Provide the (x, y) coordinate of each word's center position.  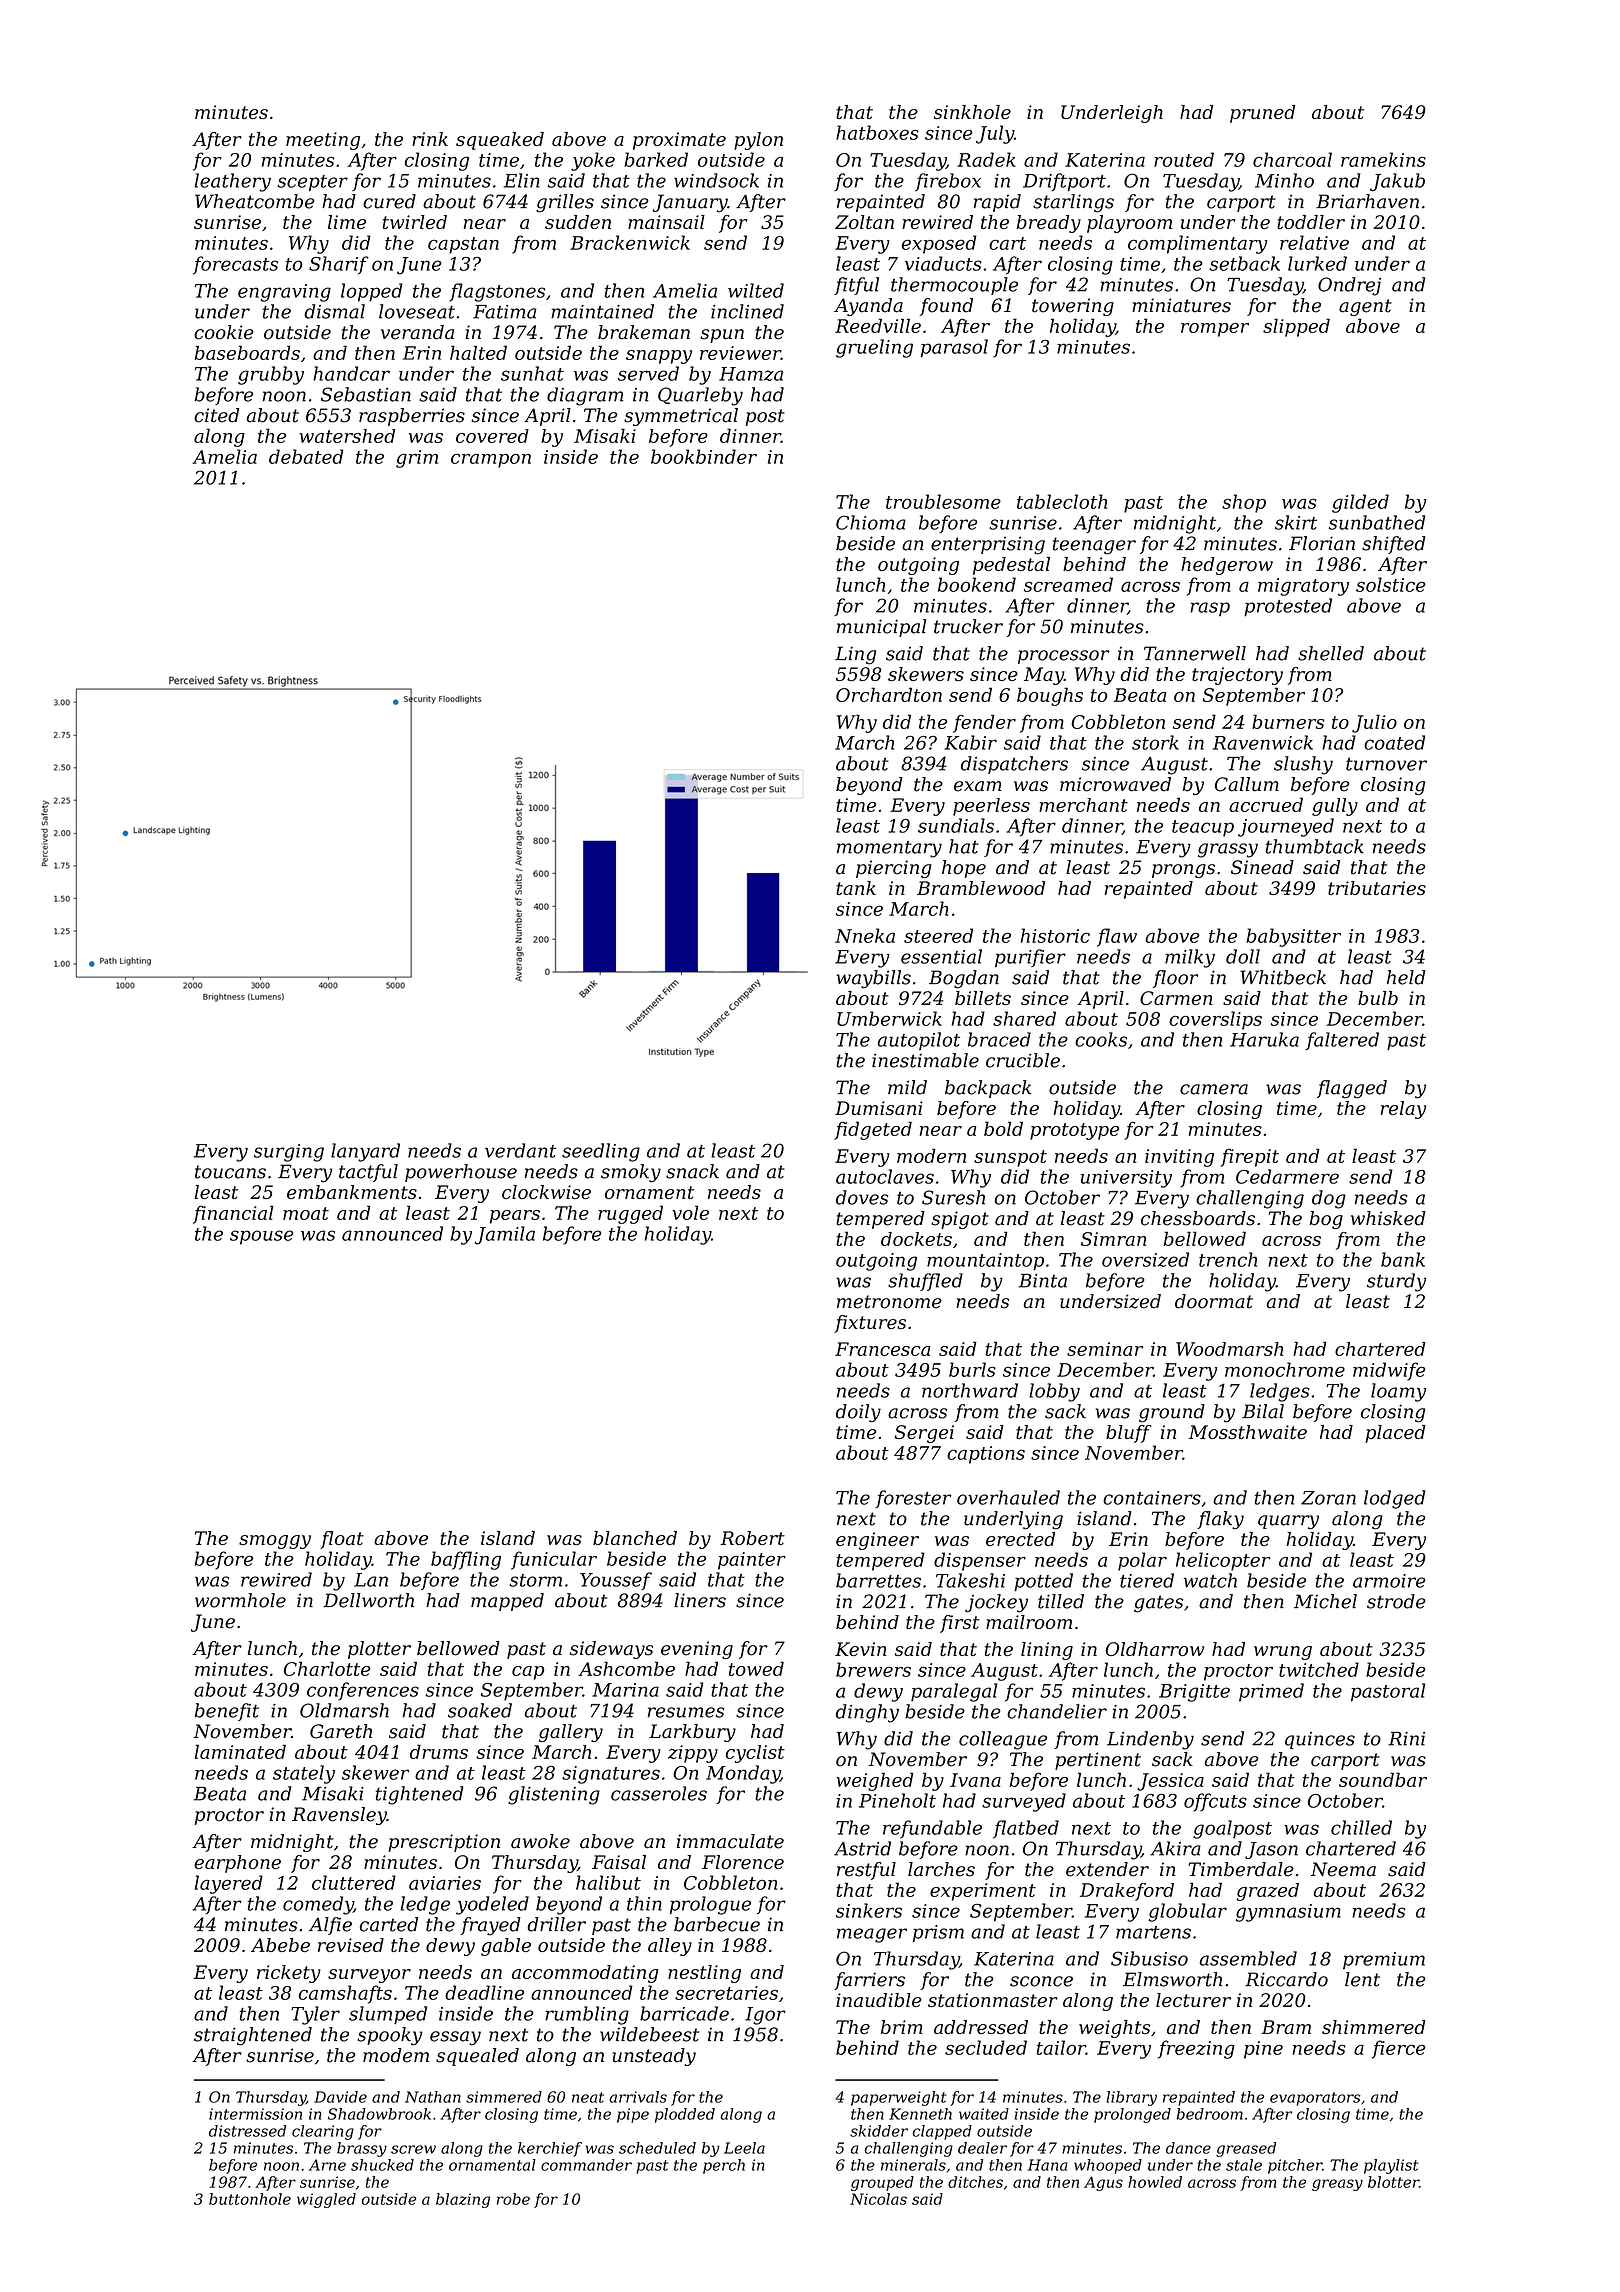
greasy (1337, 2185)
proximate (679, 141)
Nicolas (878, 2199)
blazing (463, 2200)
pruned (1262, 114)
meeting (323, 141)
